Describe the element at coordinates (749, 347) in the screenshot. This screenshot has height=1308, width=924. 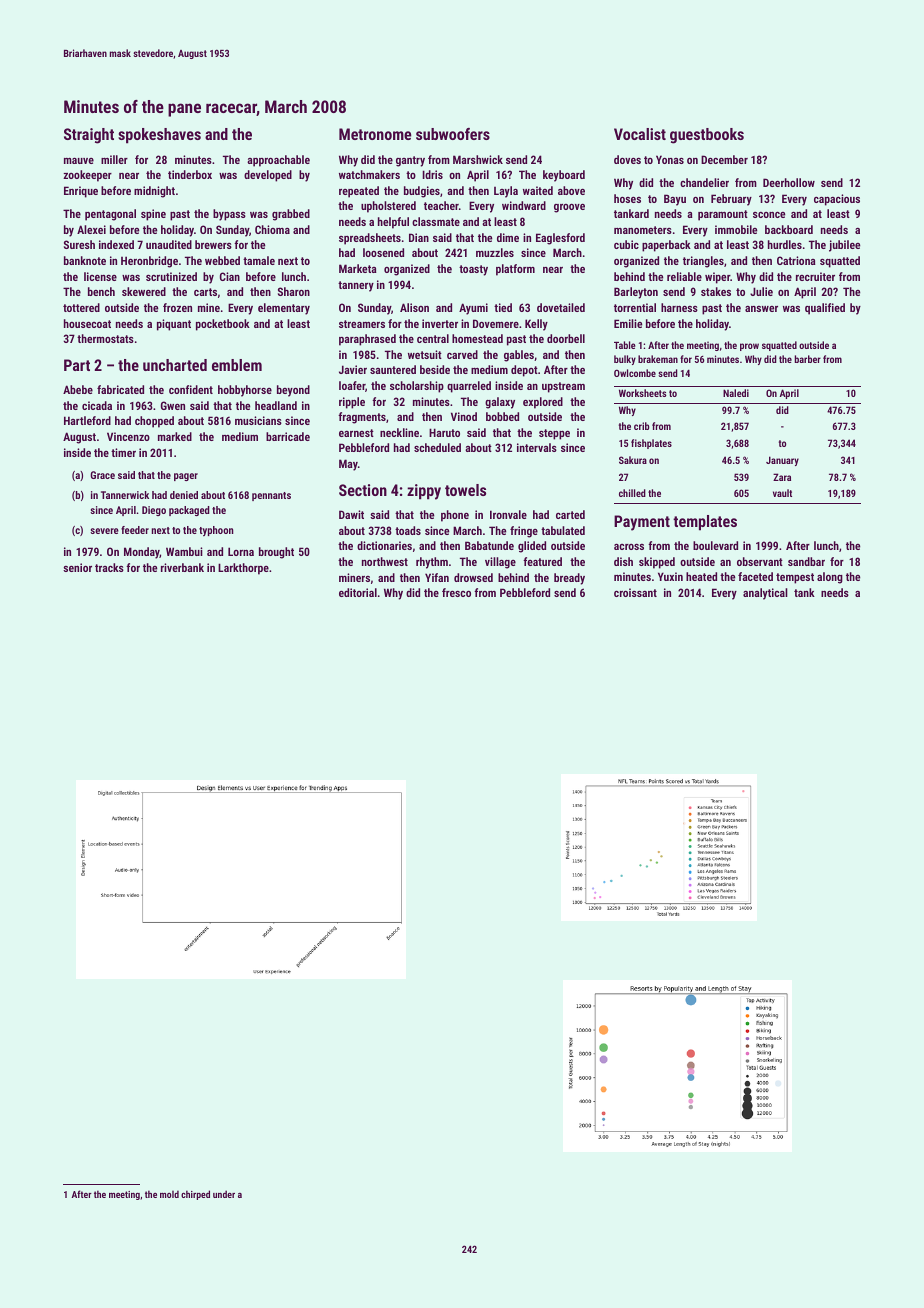
I see `prow` at that location.
